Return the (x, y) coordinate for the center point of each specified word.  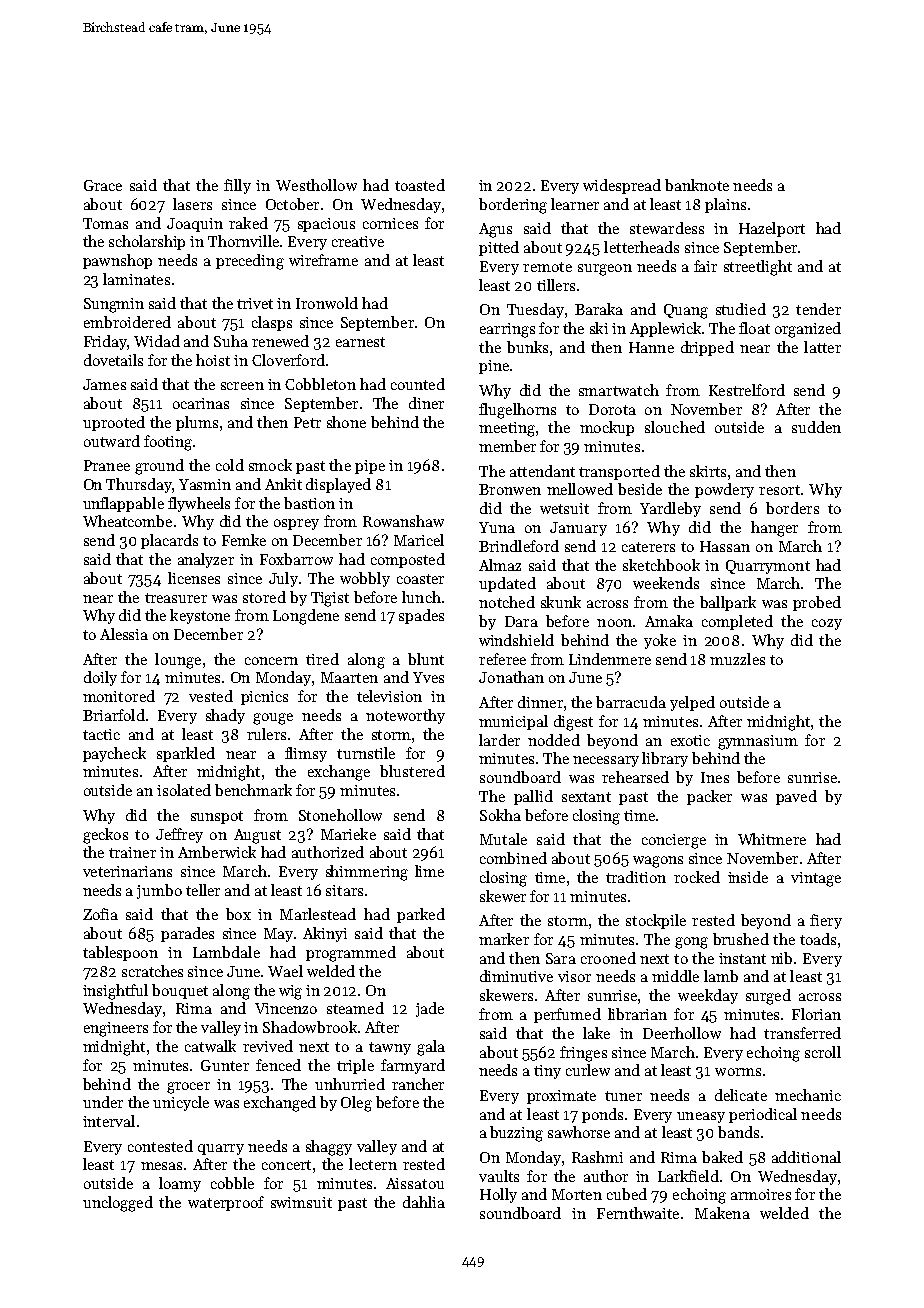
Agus (495, 230)
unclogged (118, 1204)
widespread (622, 186)
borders (792, 508)
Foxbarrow (296, 559)
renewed (280, 341)
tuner (623, 1096)
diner (426, 403)
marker (504, 939)
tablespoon (120, 953)
